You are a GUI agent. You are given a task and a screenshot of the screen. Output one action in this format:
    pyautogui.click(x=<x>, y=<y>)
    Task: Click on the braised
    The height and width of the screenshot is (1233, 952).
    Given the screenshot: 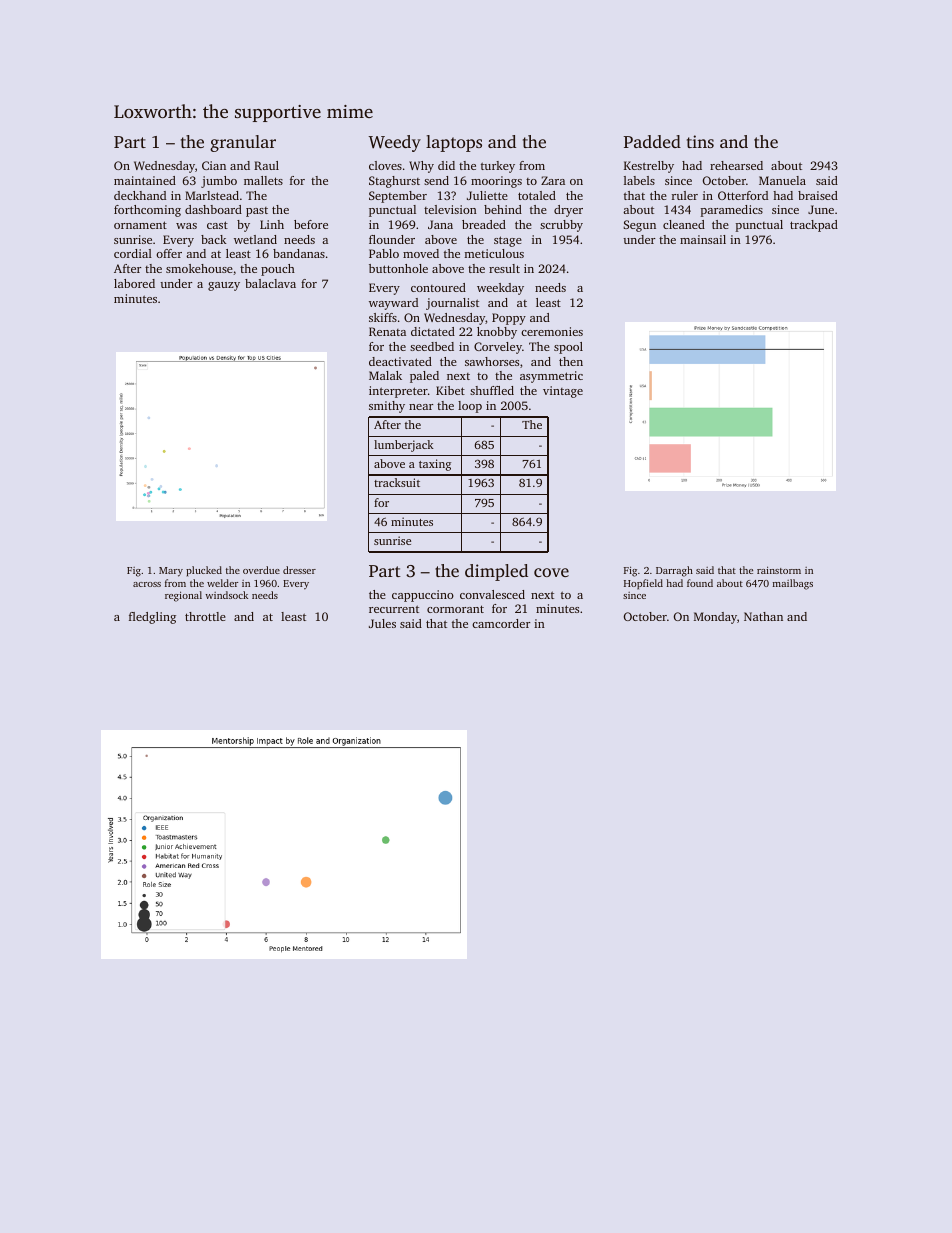 What is the action you would take?
    pyautogui.click(x=818, y=195)
